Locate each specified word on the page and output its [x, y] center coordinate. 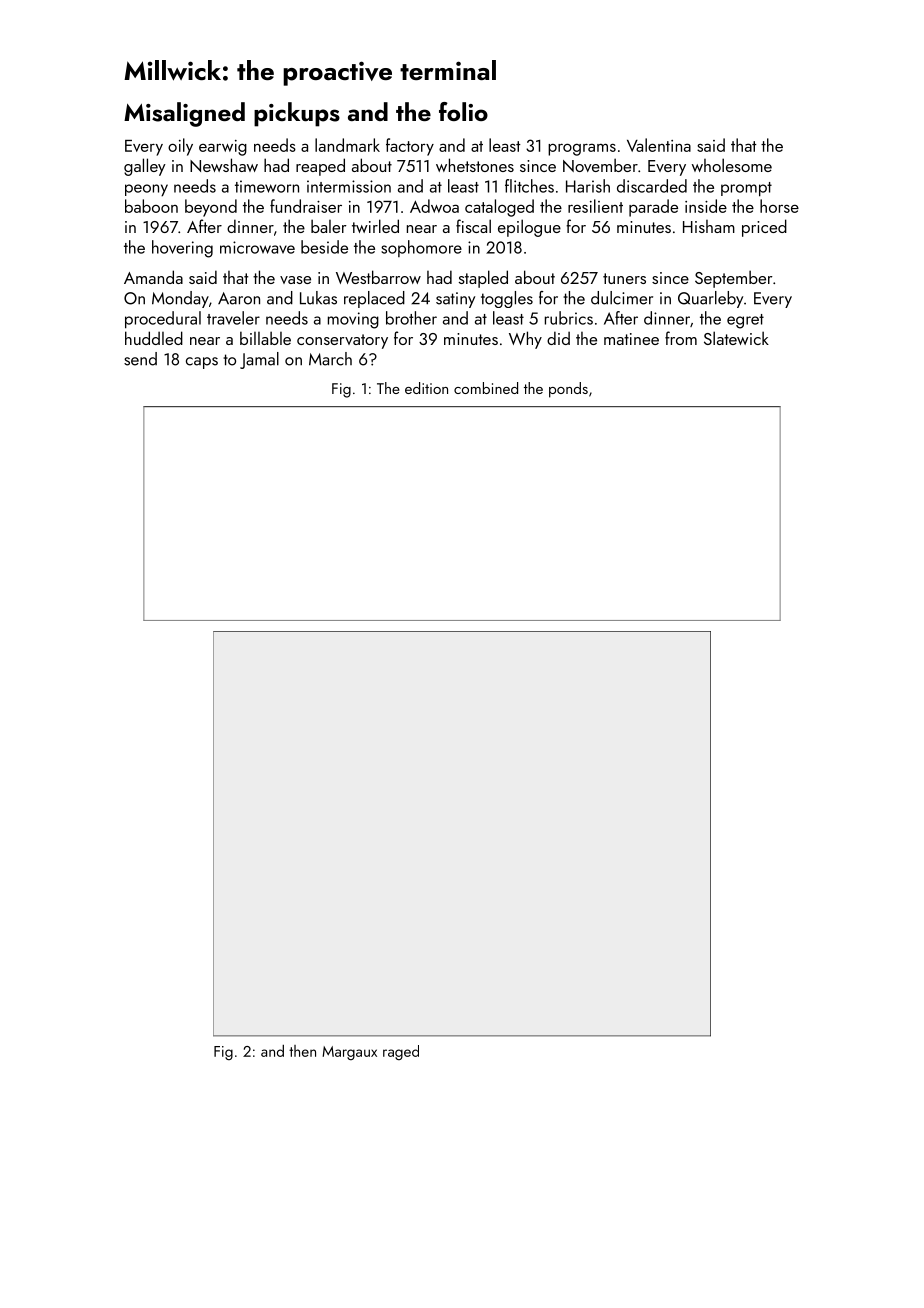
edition [426, 388]
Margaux [349, 1053]
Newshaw [224, 165]
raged [401, 1052]
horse [779, 206]
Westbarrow [378, 277]
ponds [568, 390]
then [302, 1051]
